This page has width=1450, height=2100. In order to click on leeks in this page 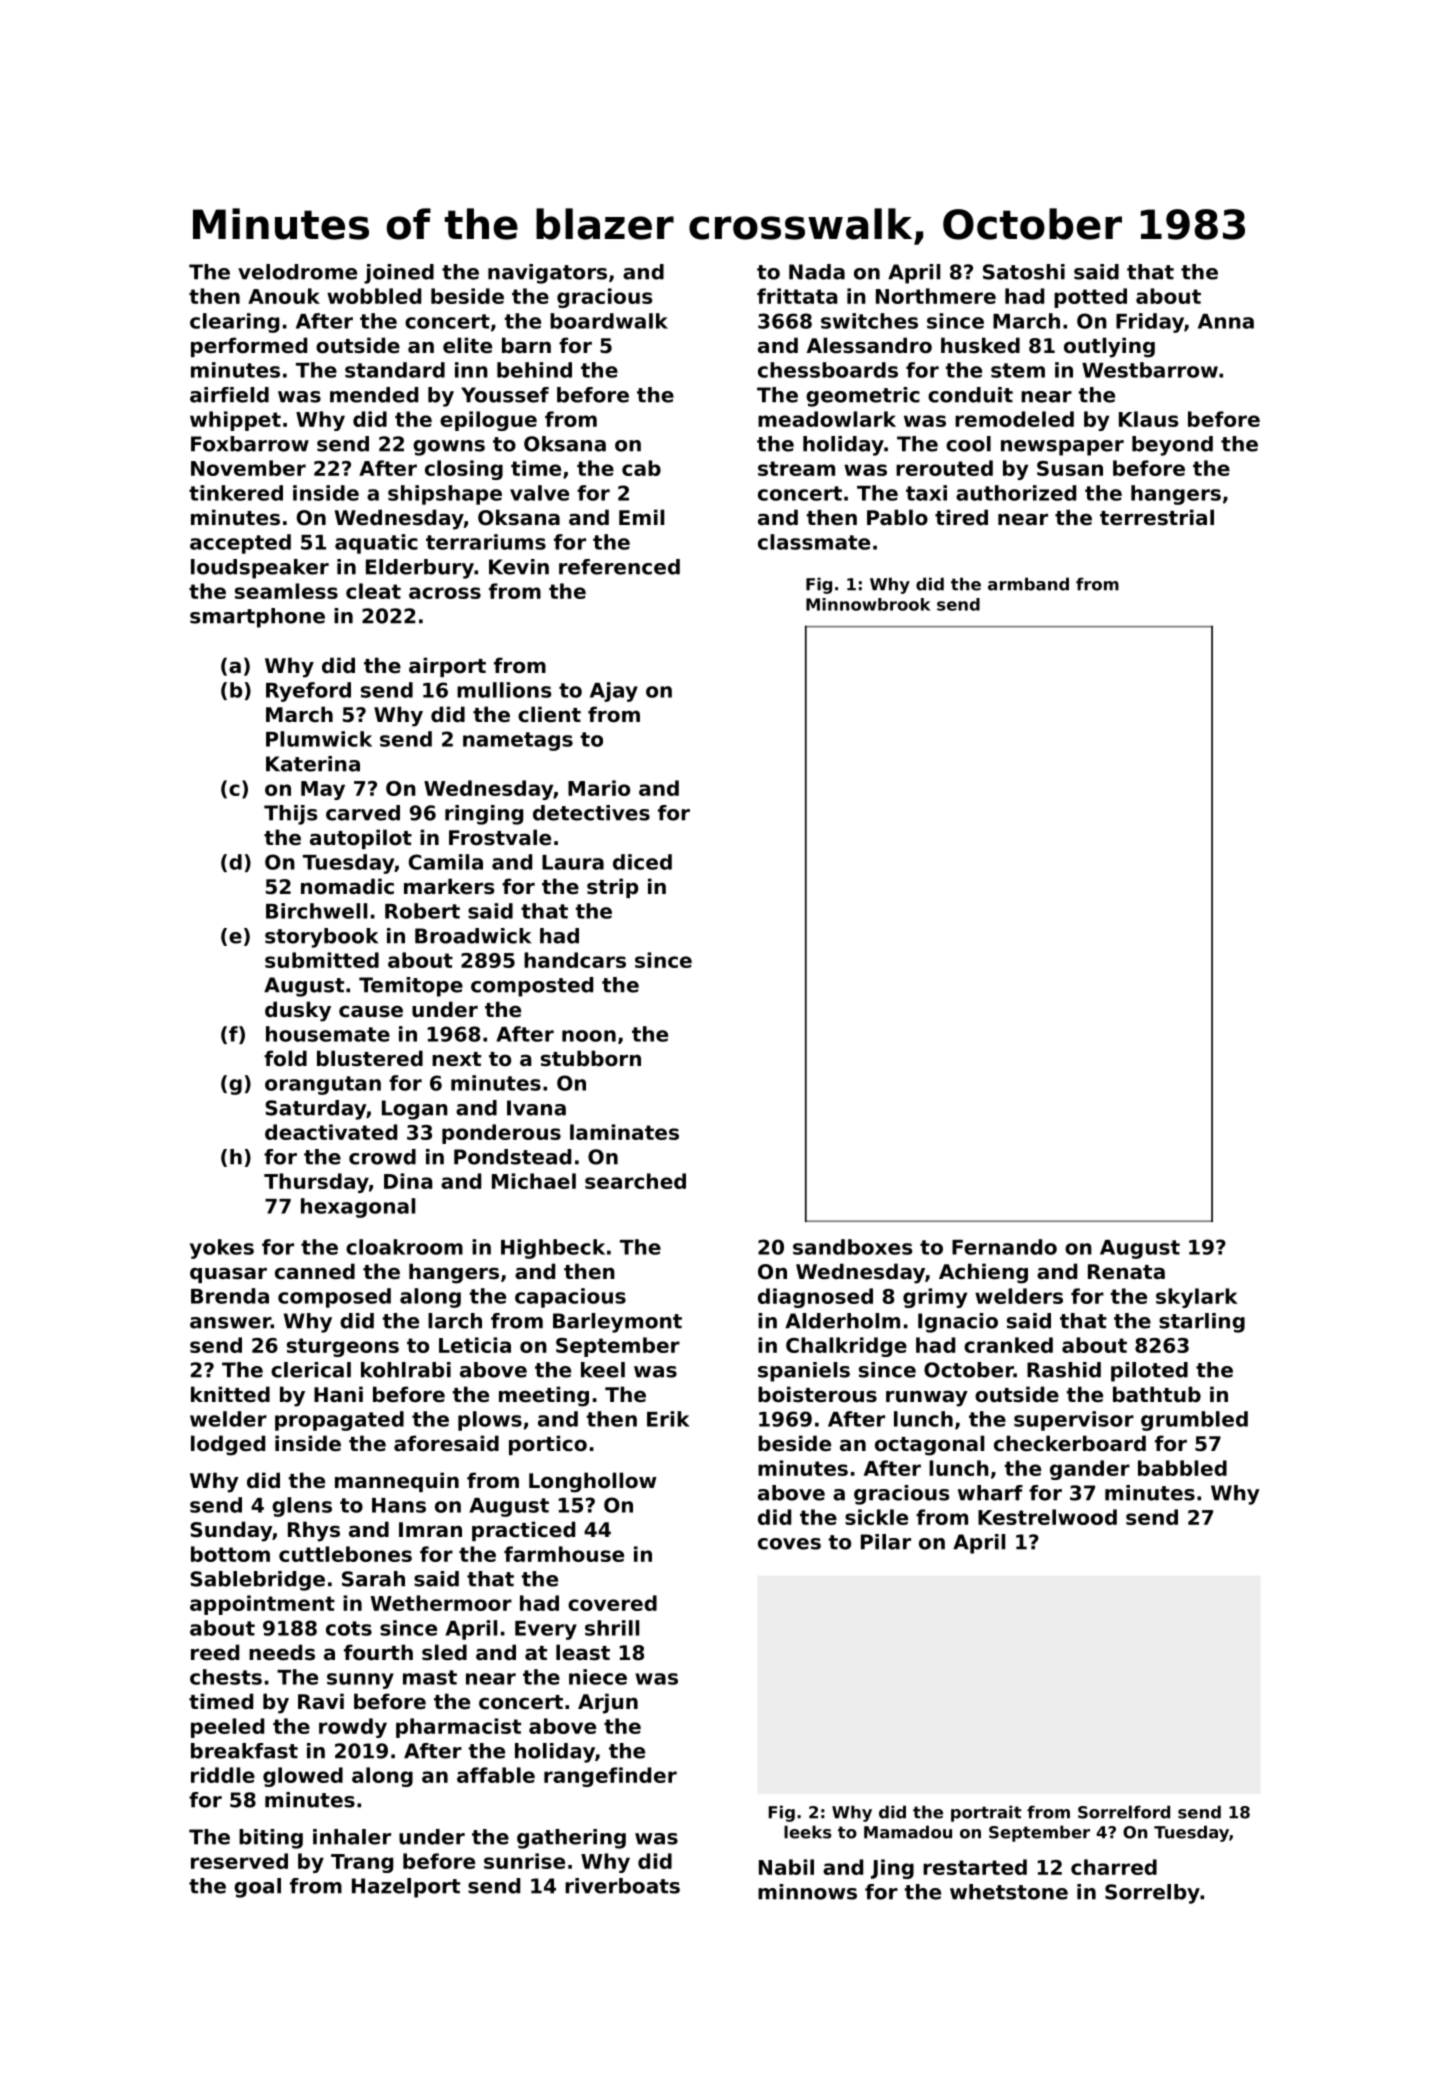, I will do `click(808, 1832)`.
